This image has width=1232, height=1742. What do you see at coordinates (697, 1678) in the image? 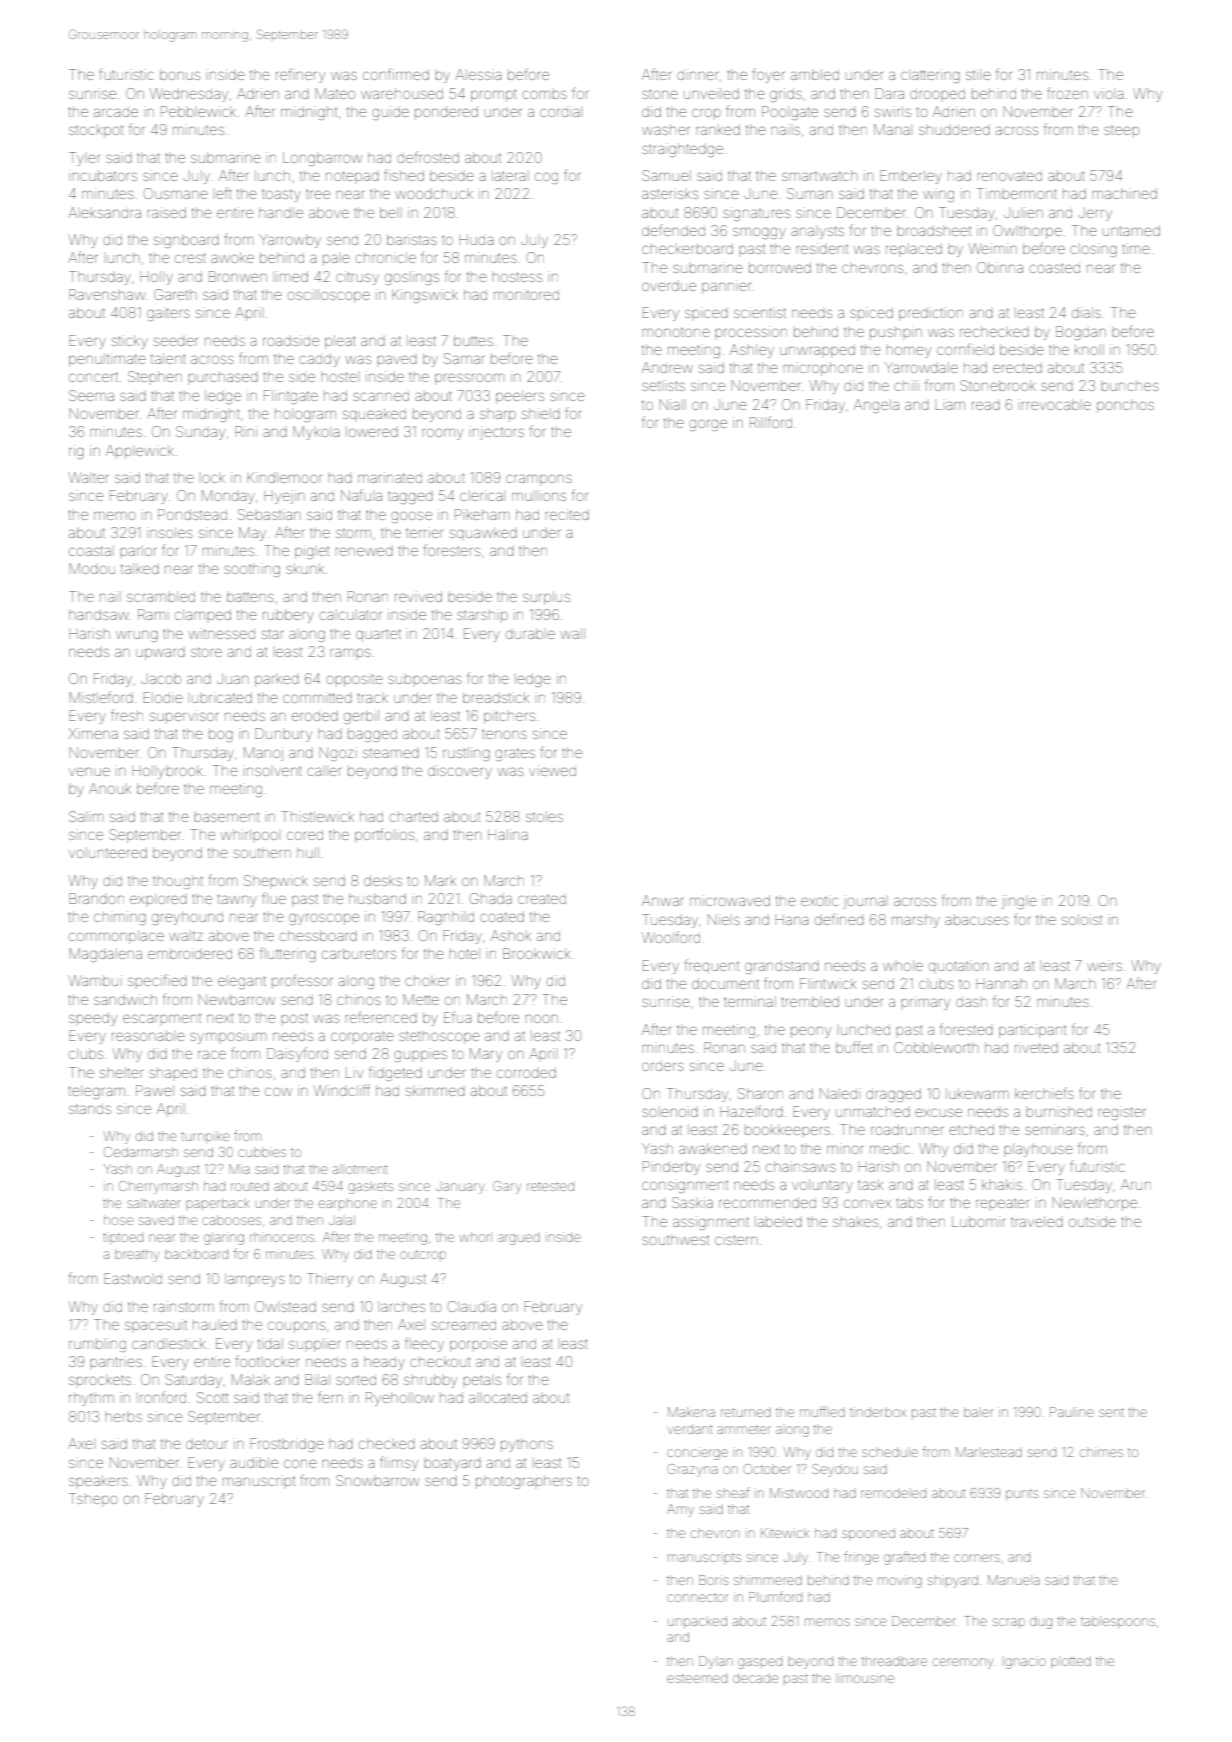
I see `esteemed` at bounding box center [697, 1678].
